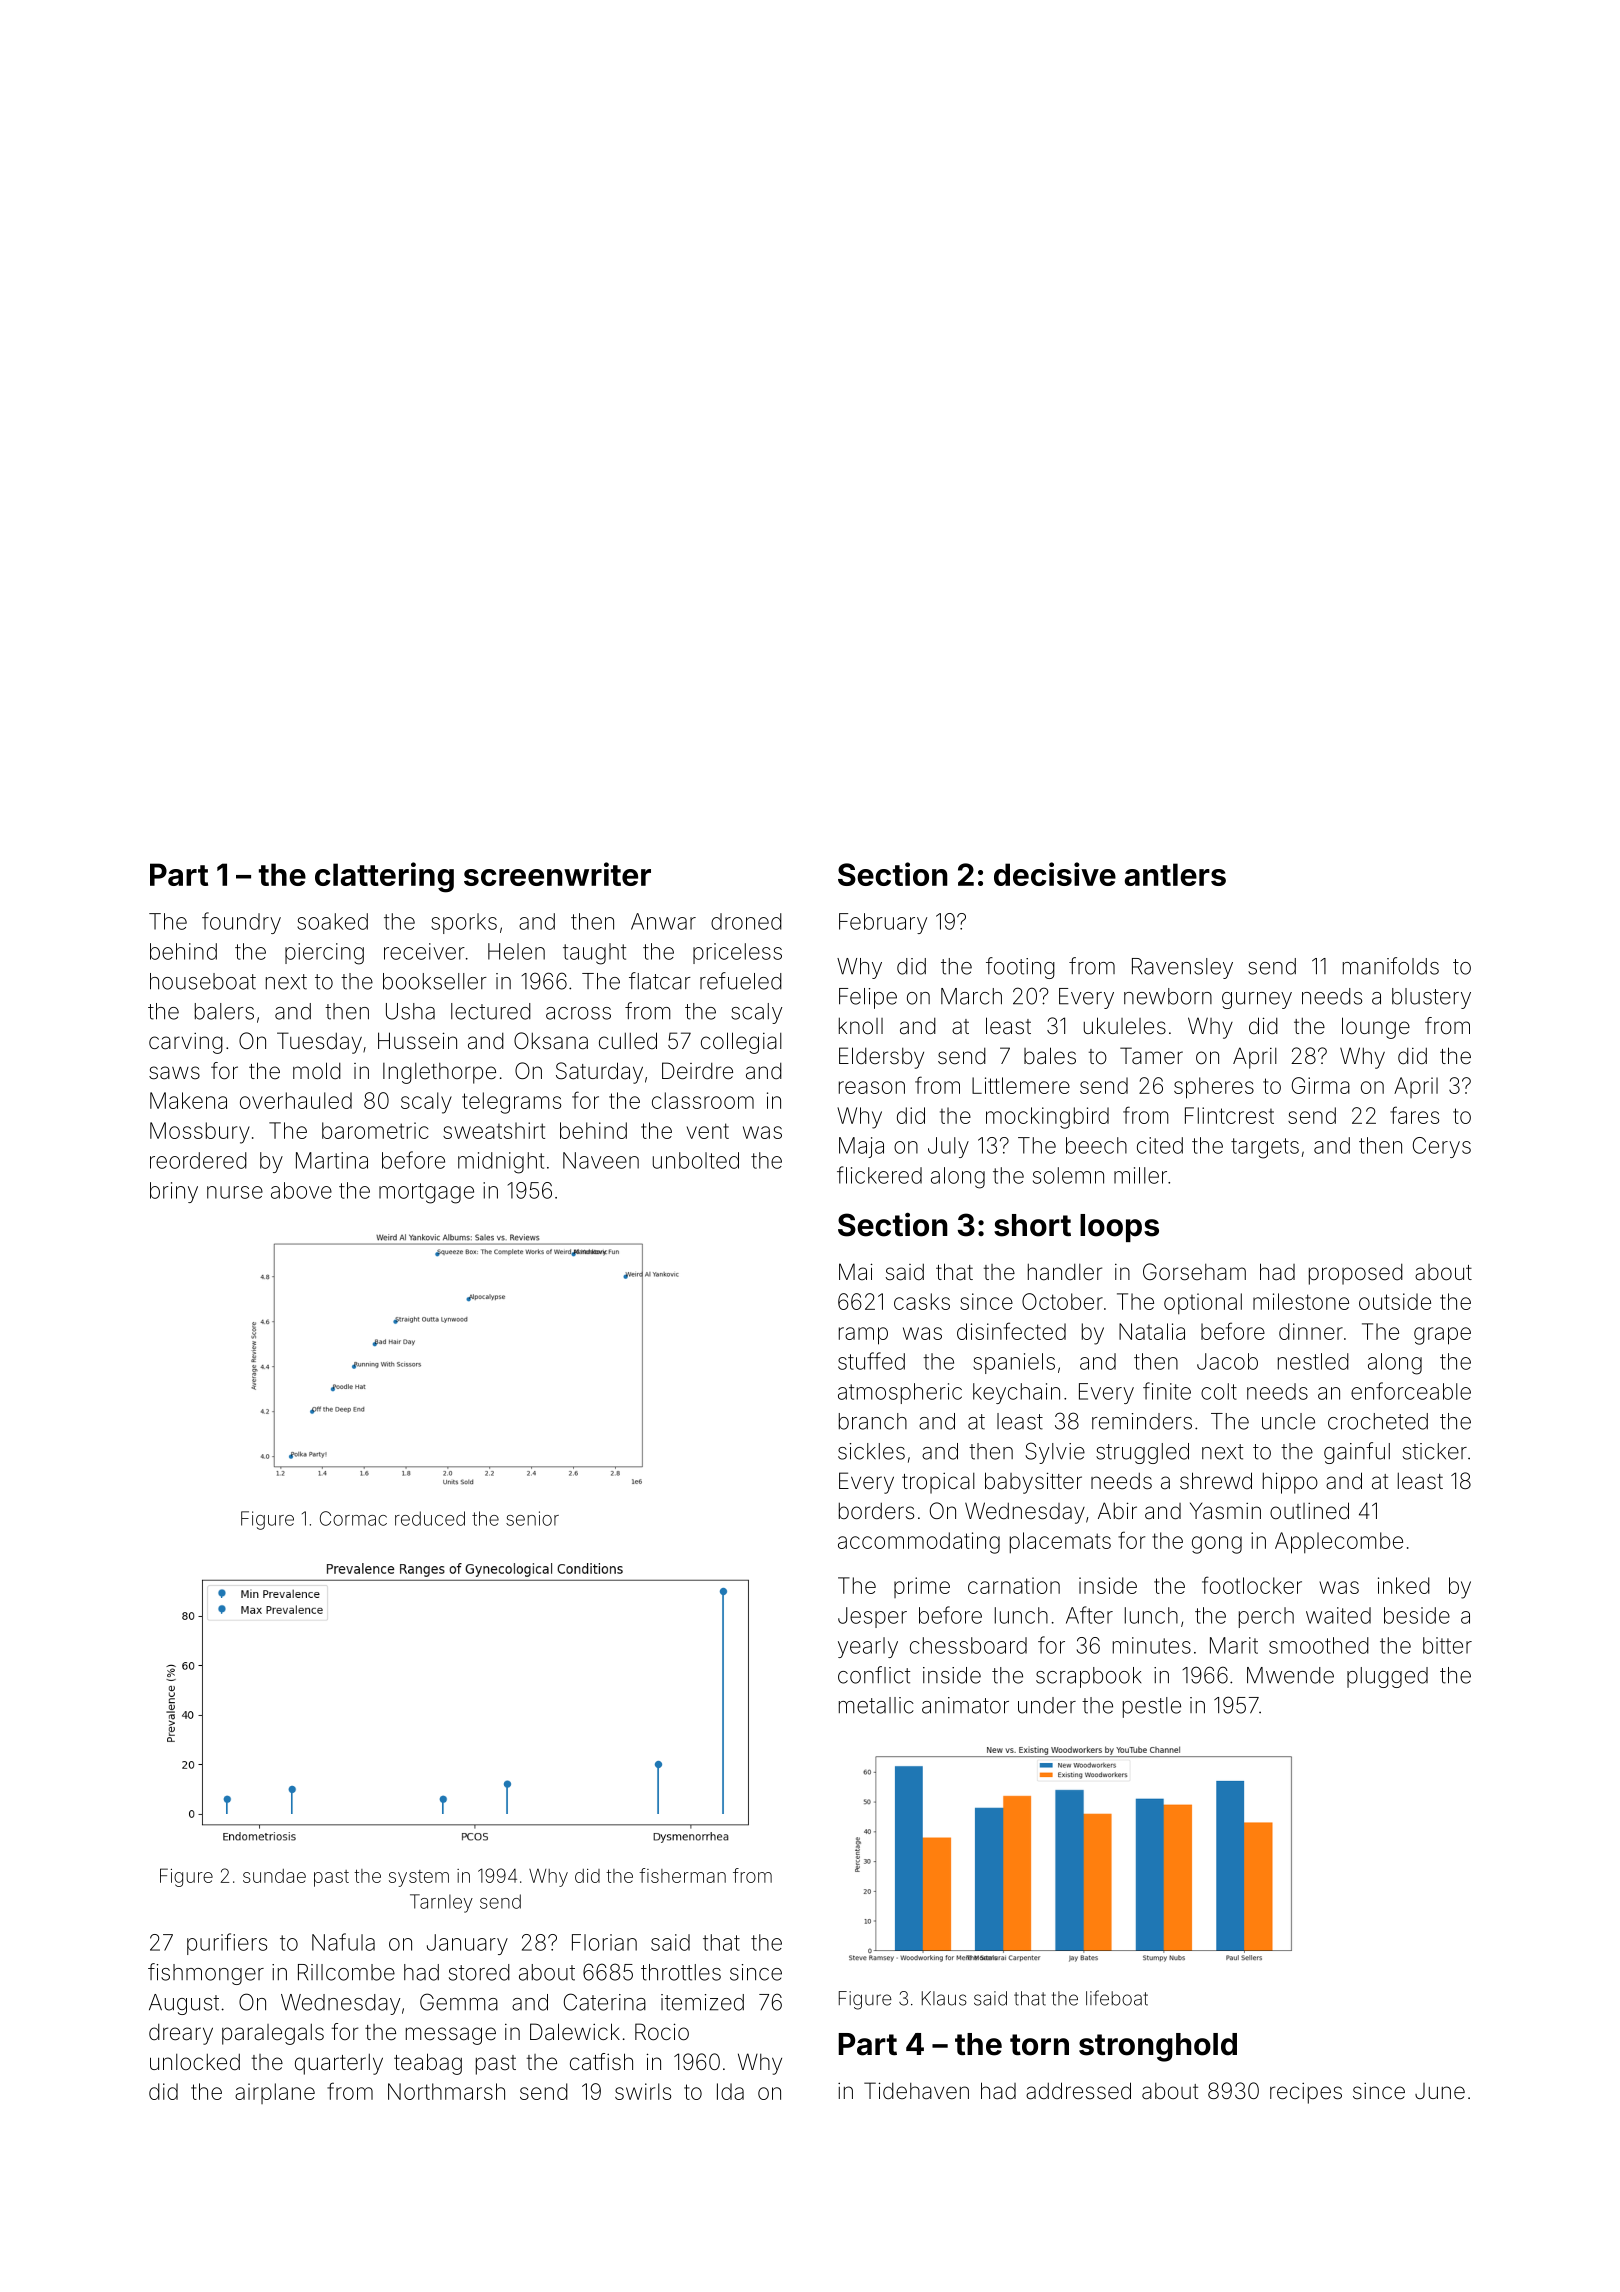 The image size is (1620, 2292). Describe the element at coordinates (863, 1336) in the image. I see `ramp` at that location.
